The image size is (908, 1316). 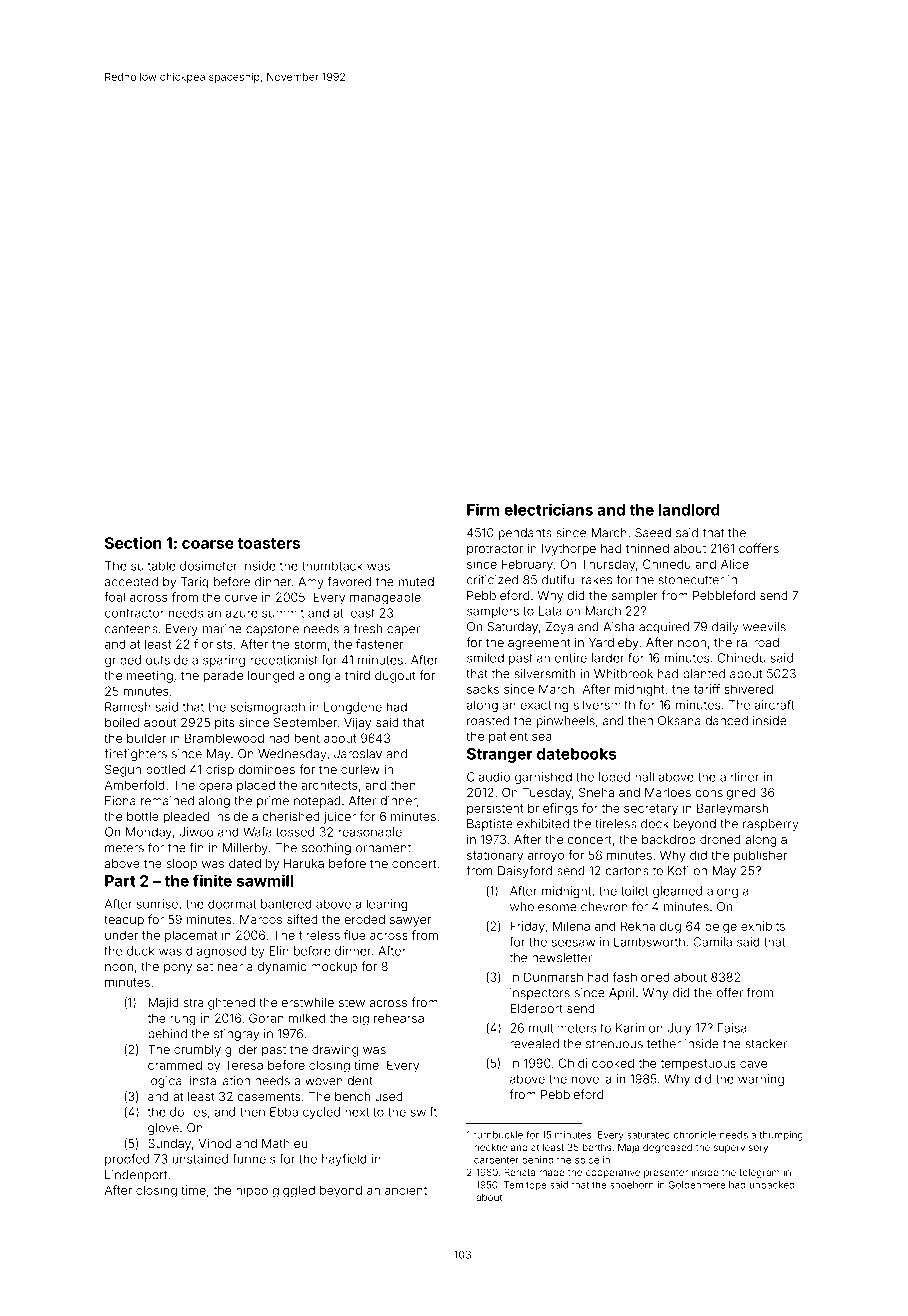 What do you see at coordinates (197, 832) in the screenshot?
I see `Jiwoo` at bounding box center [197, 832].
